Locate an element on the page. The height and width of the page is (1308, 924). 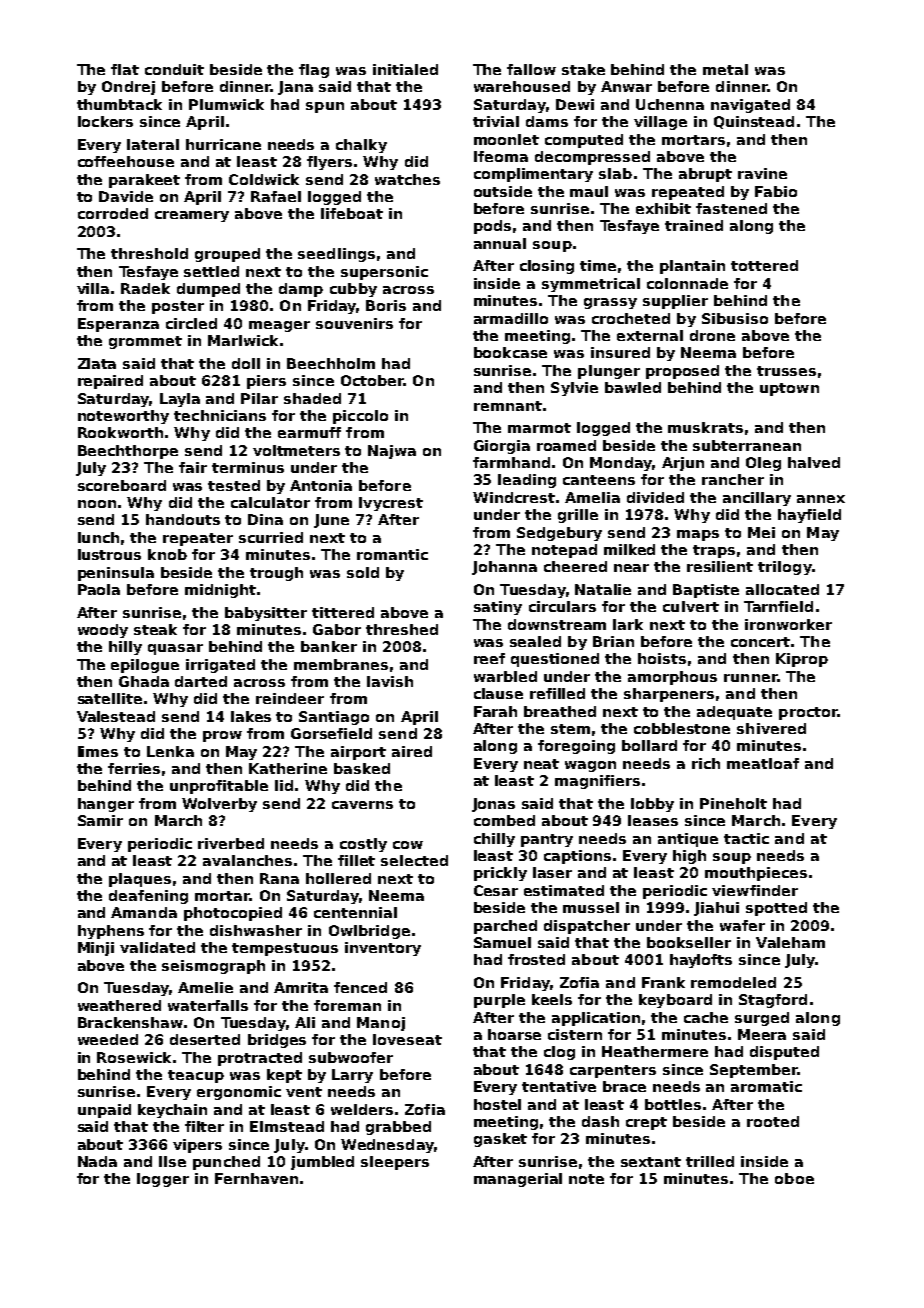
Giorgia is located at coordinates (502, 447).
